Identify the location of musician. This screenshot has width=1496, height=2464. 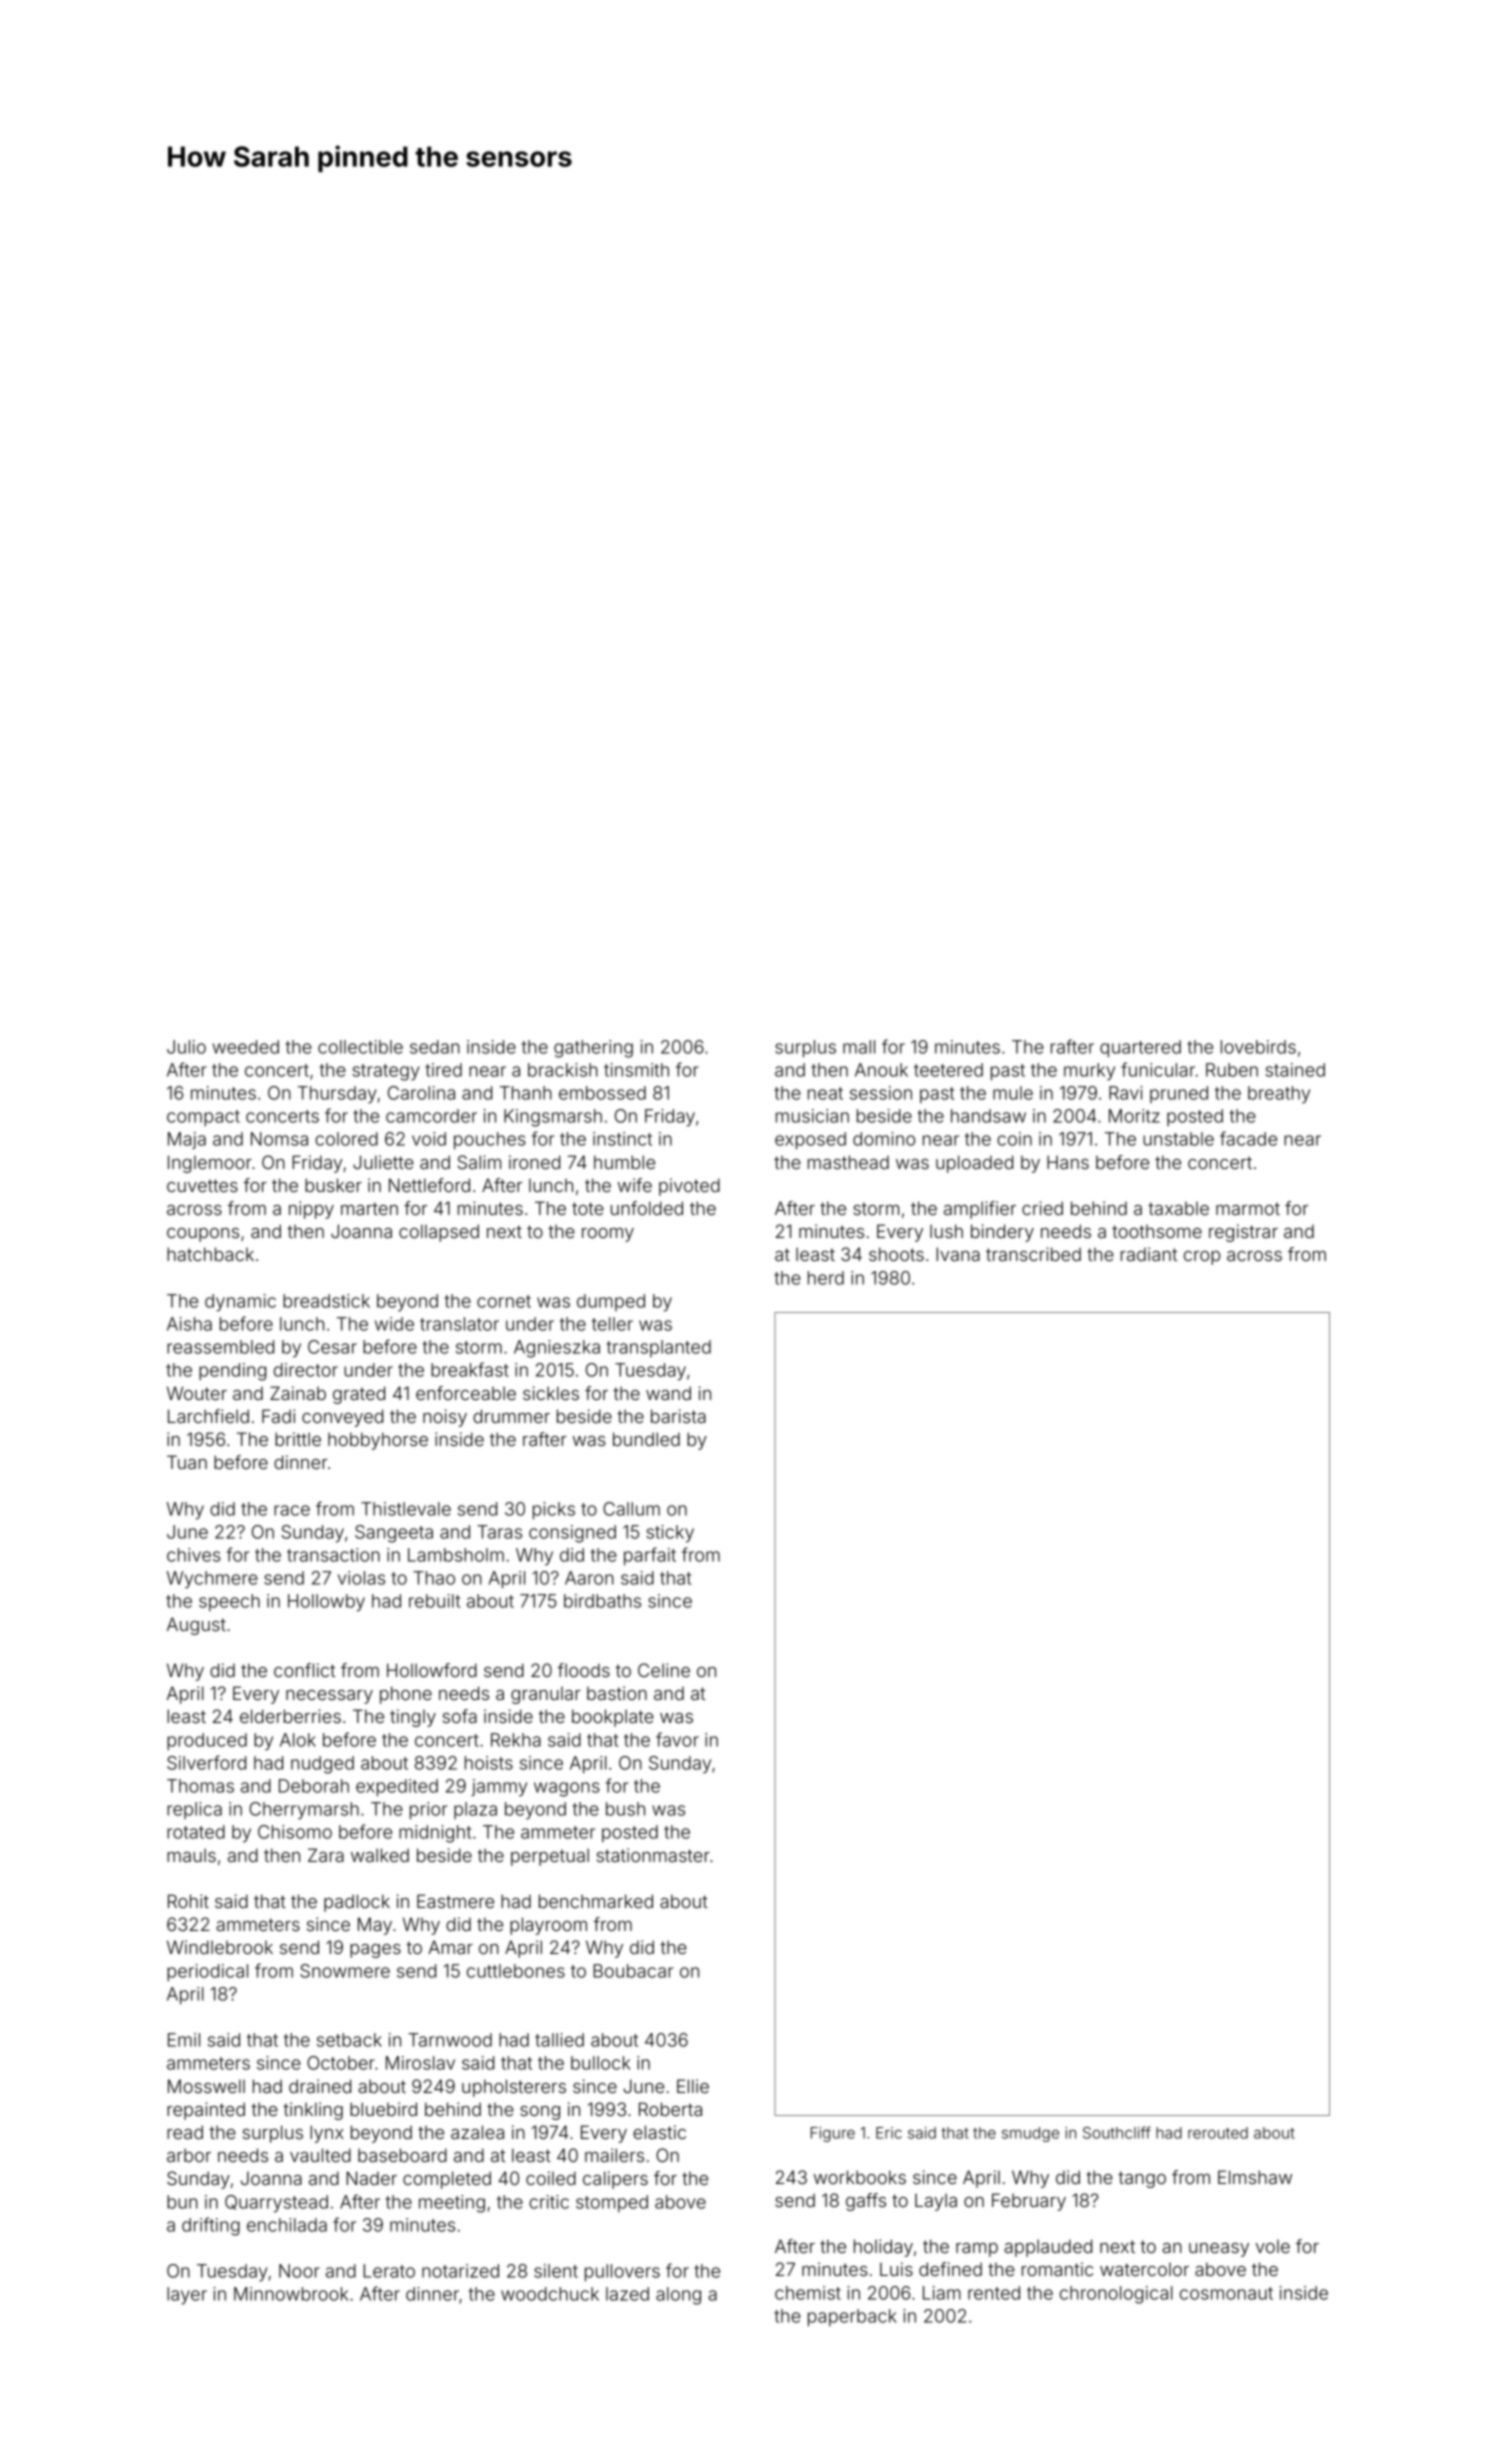
(812, 1116).
